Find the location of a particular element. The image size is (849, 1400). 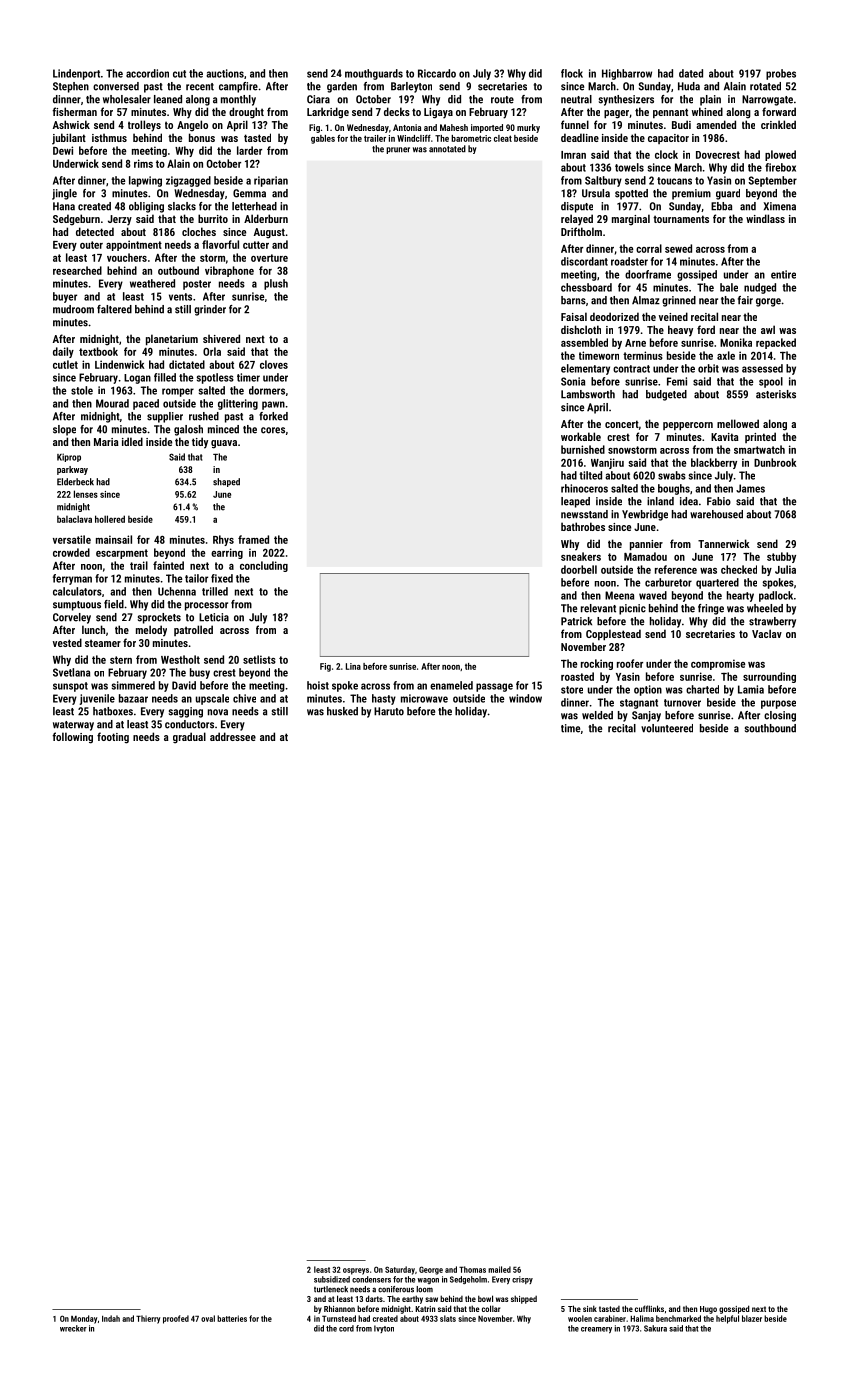

Sakura is located at coordinates (655, 1328).
